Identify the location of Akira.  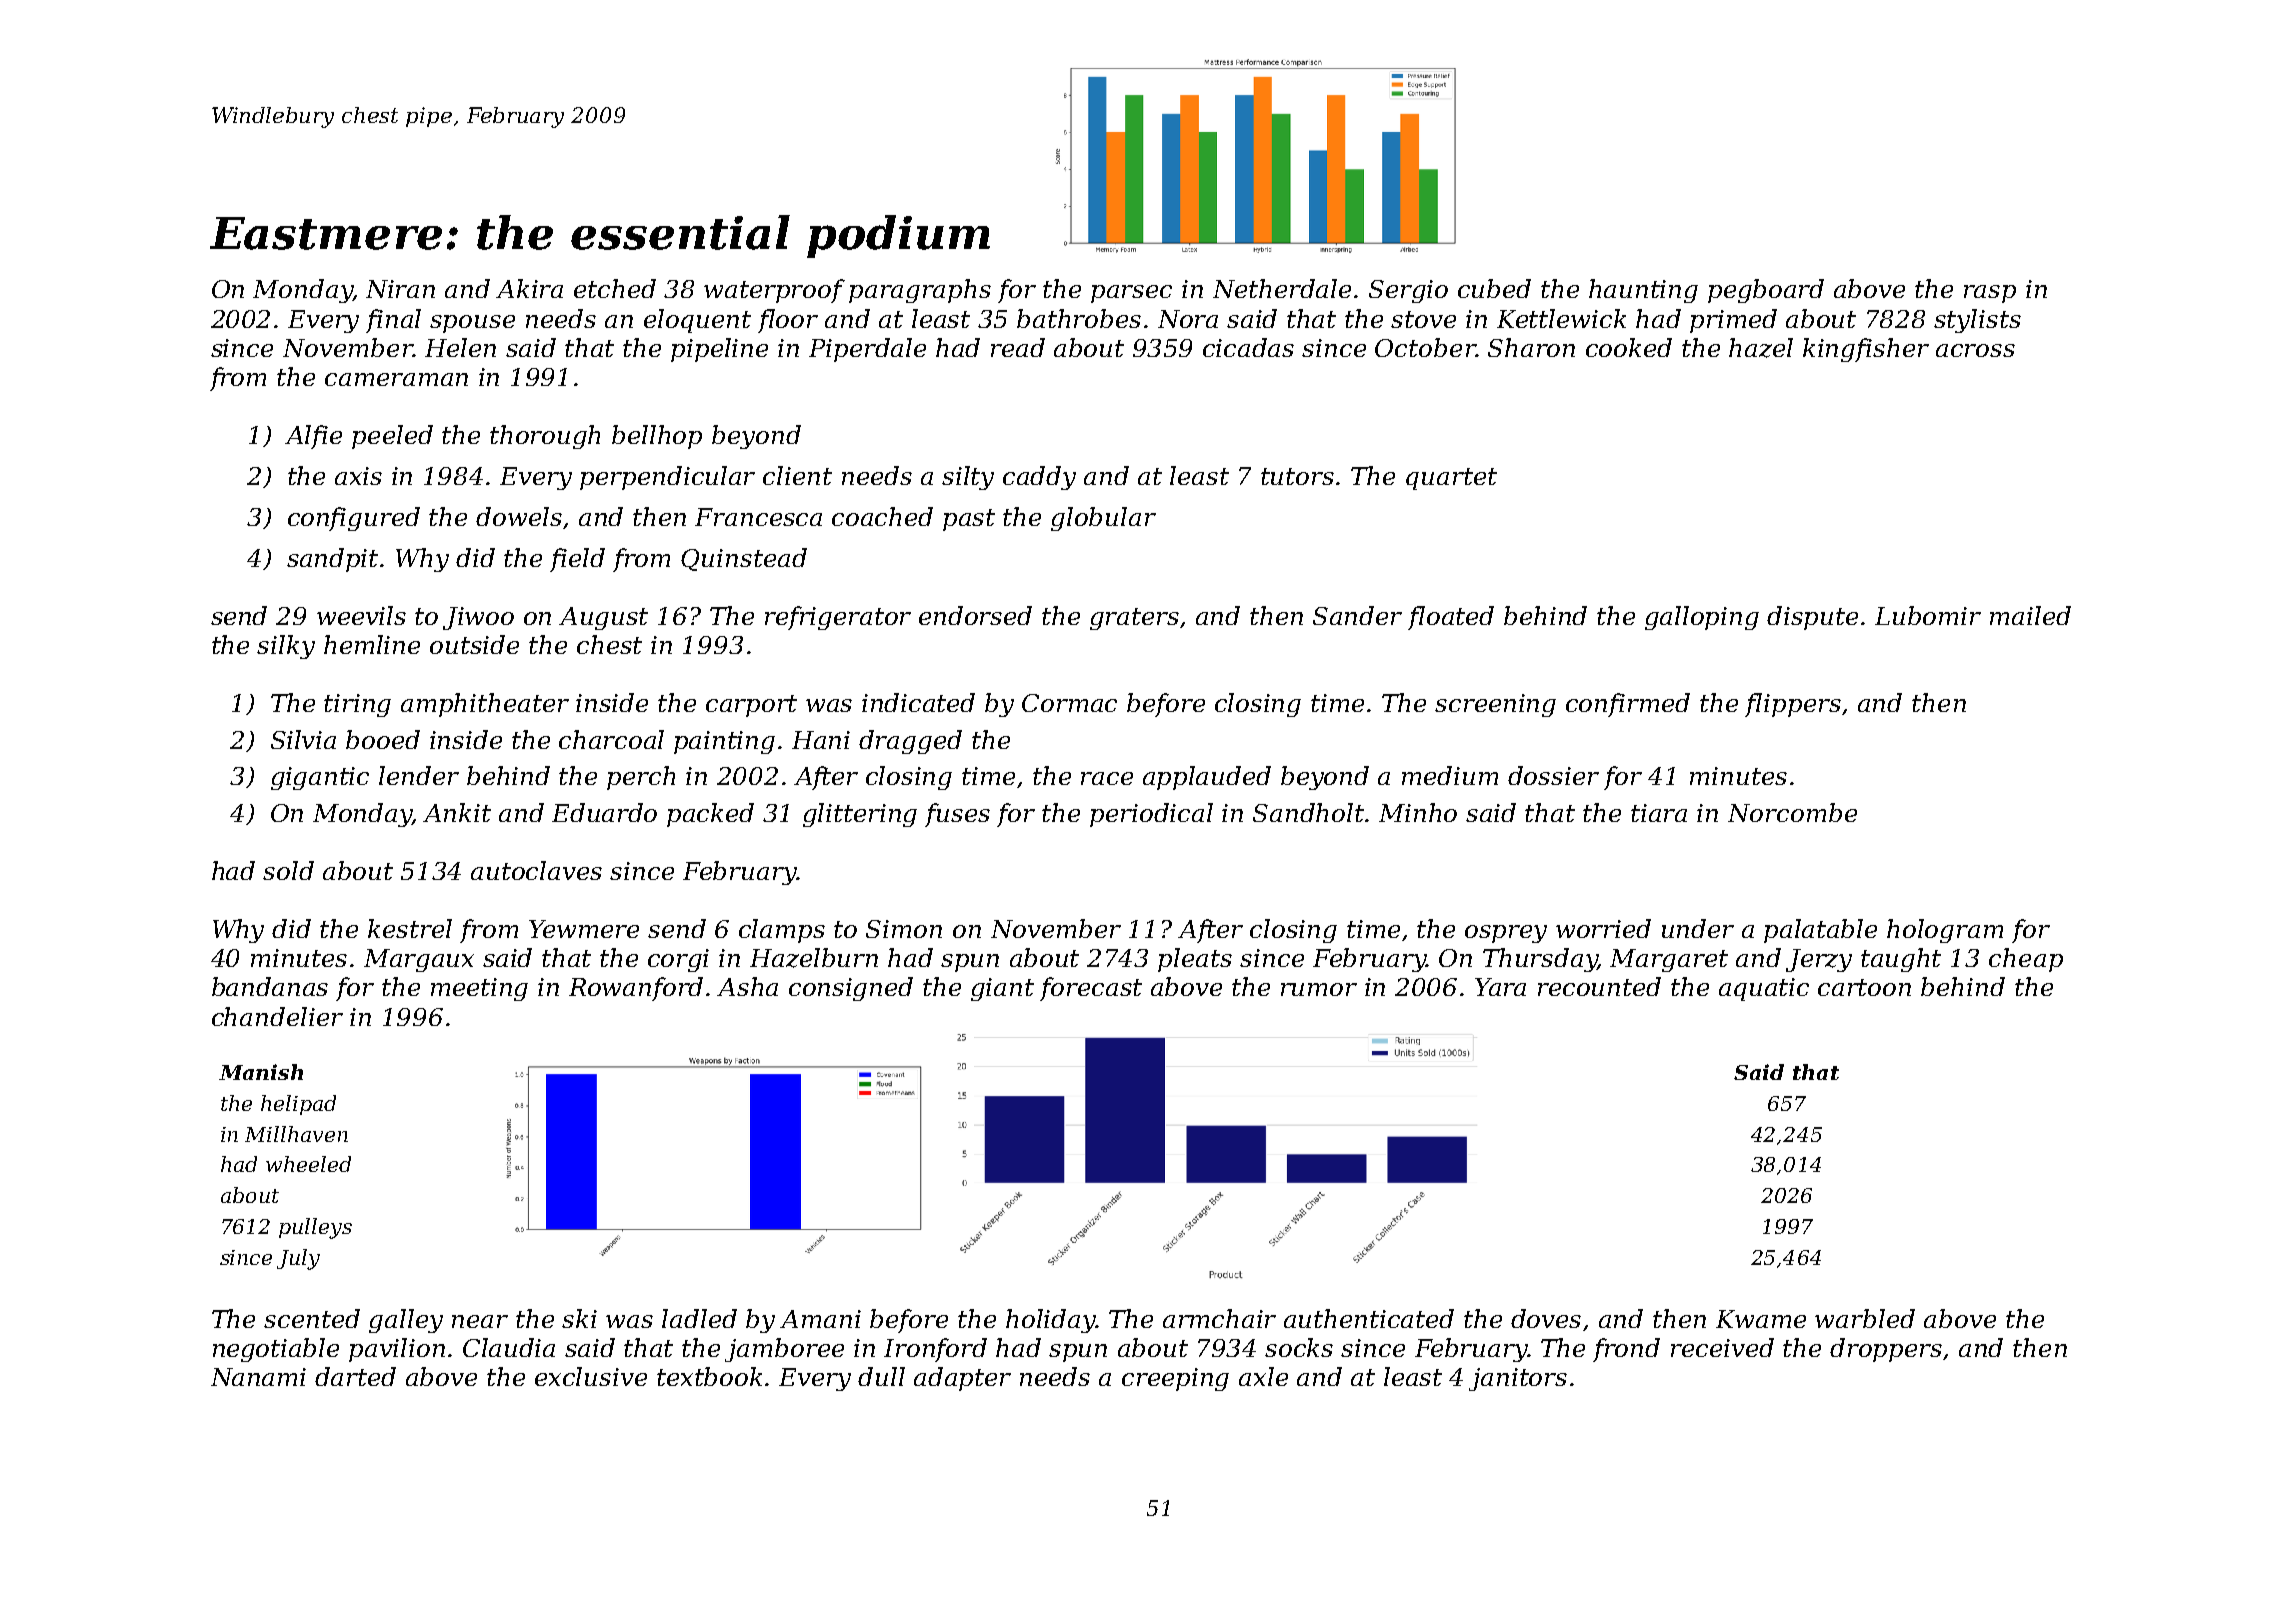
(529, 288).
